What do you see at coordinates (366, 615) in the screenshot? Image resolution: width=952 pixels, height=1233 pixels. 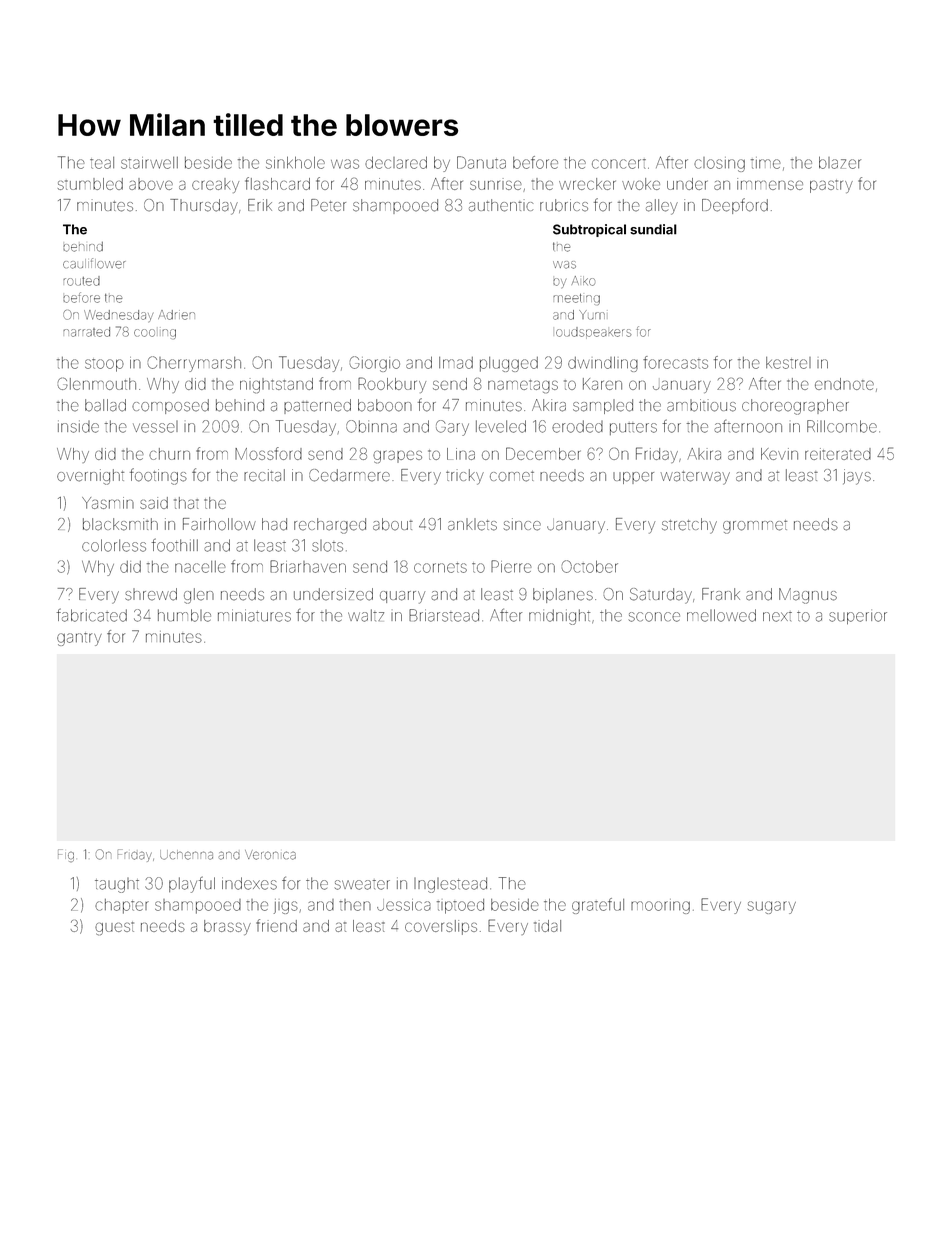 I see `waltz` at bounding box center [366, 615].
